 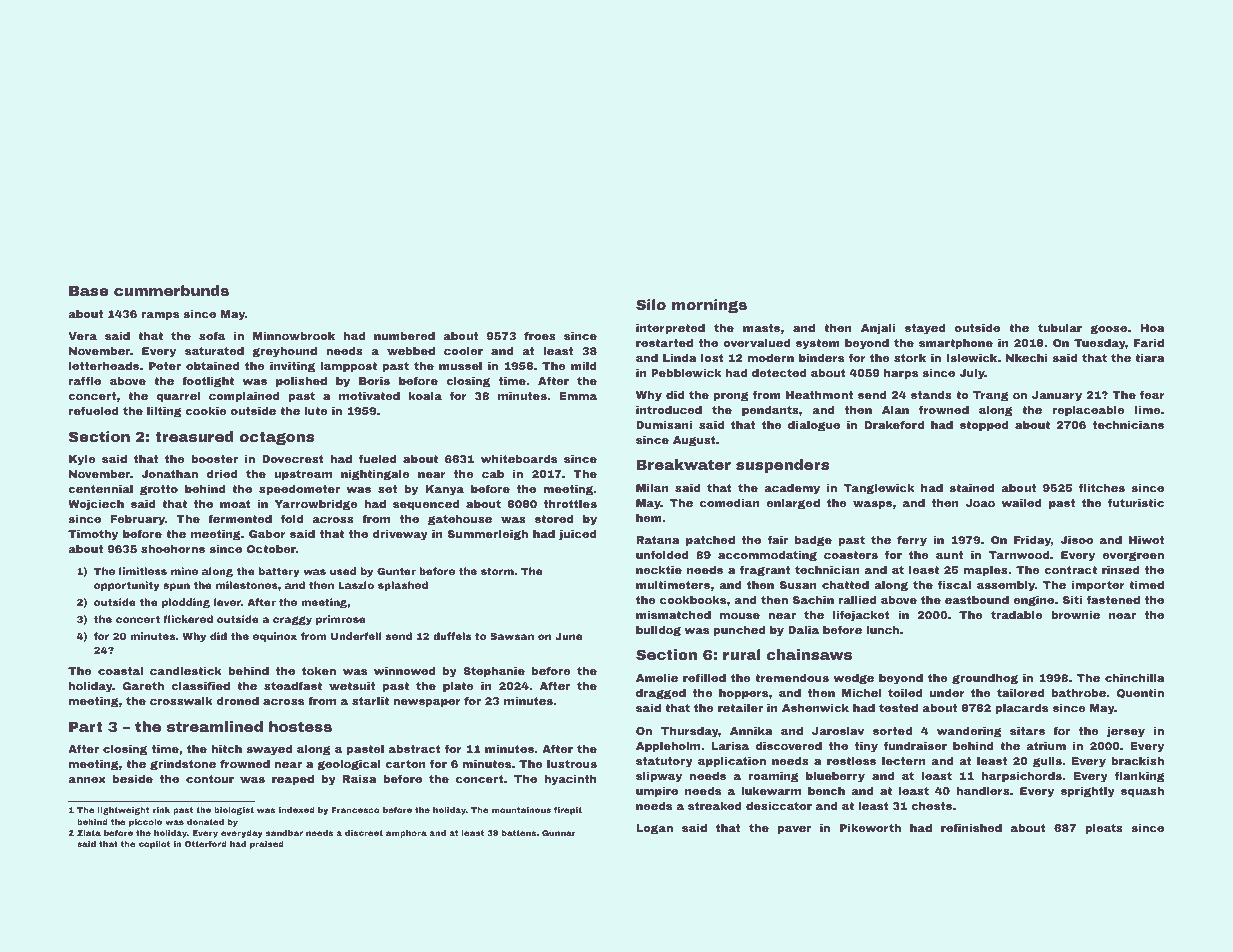 What do you see at coordinates (1088, 792) in the screenshot?
I see `sprightly` at bounding box center [1088, 792].
